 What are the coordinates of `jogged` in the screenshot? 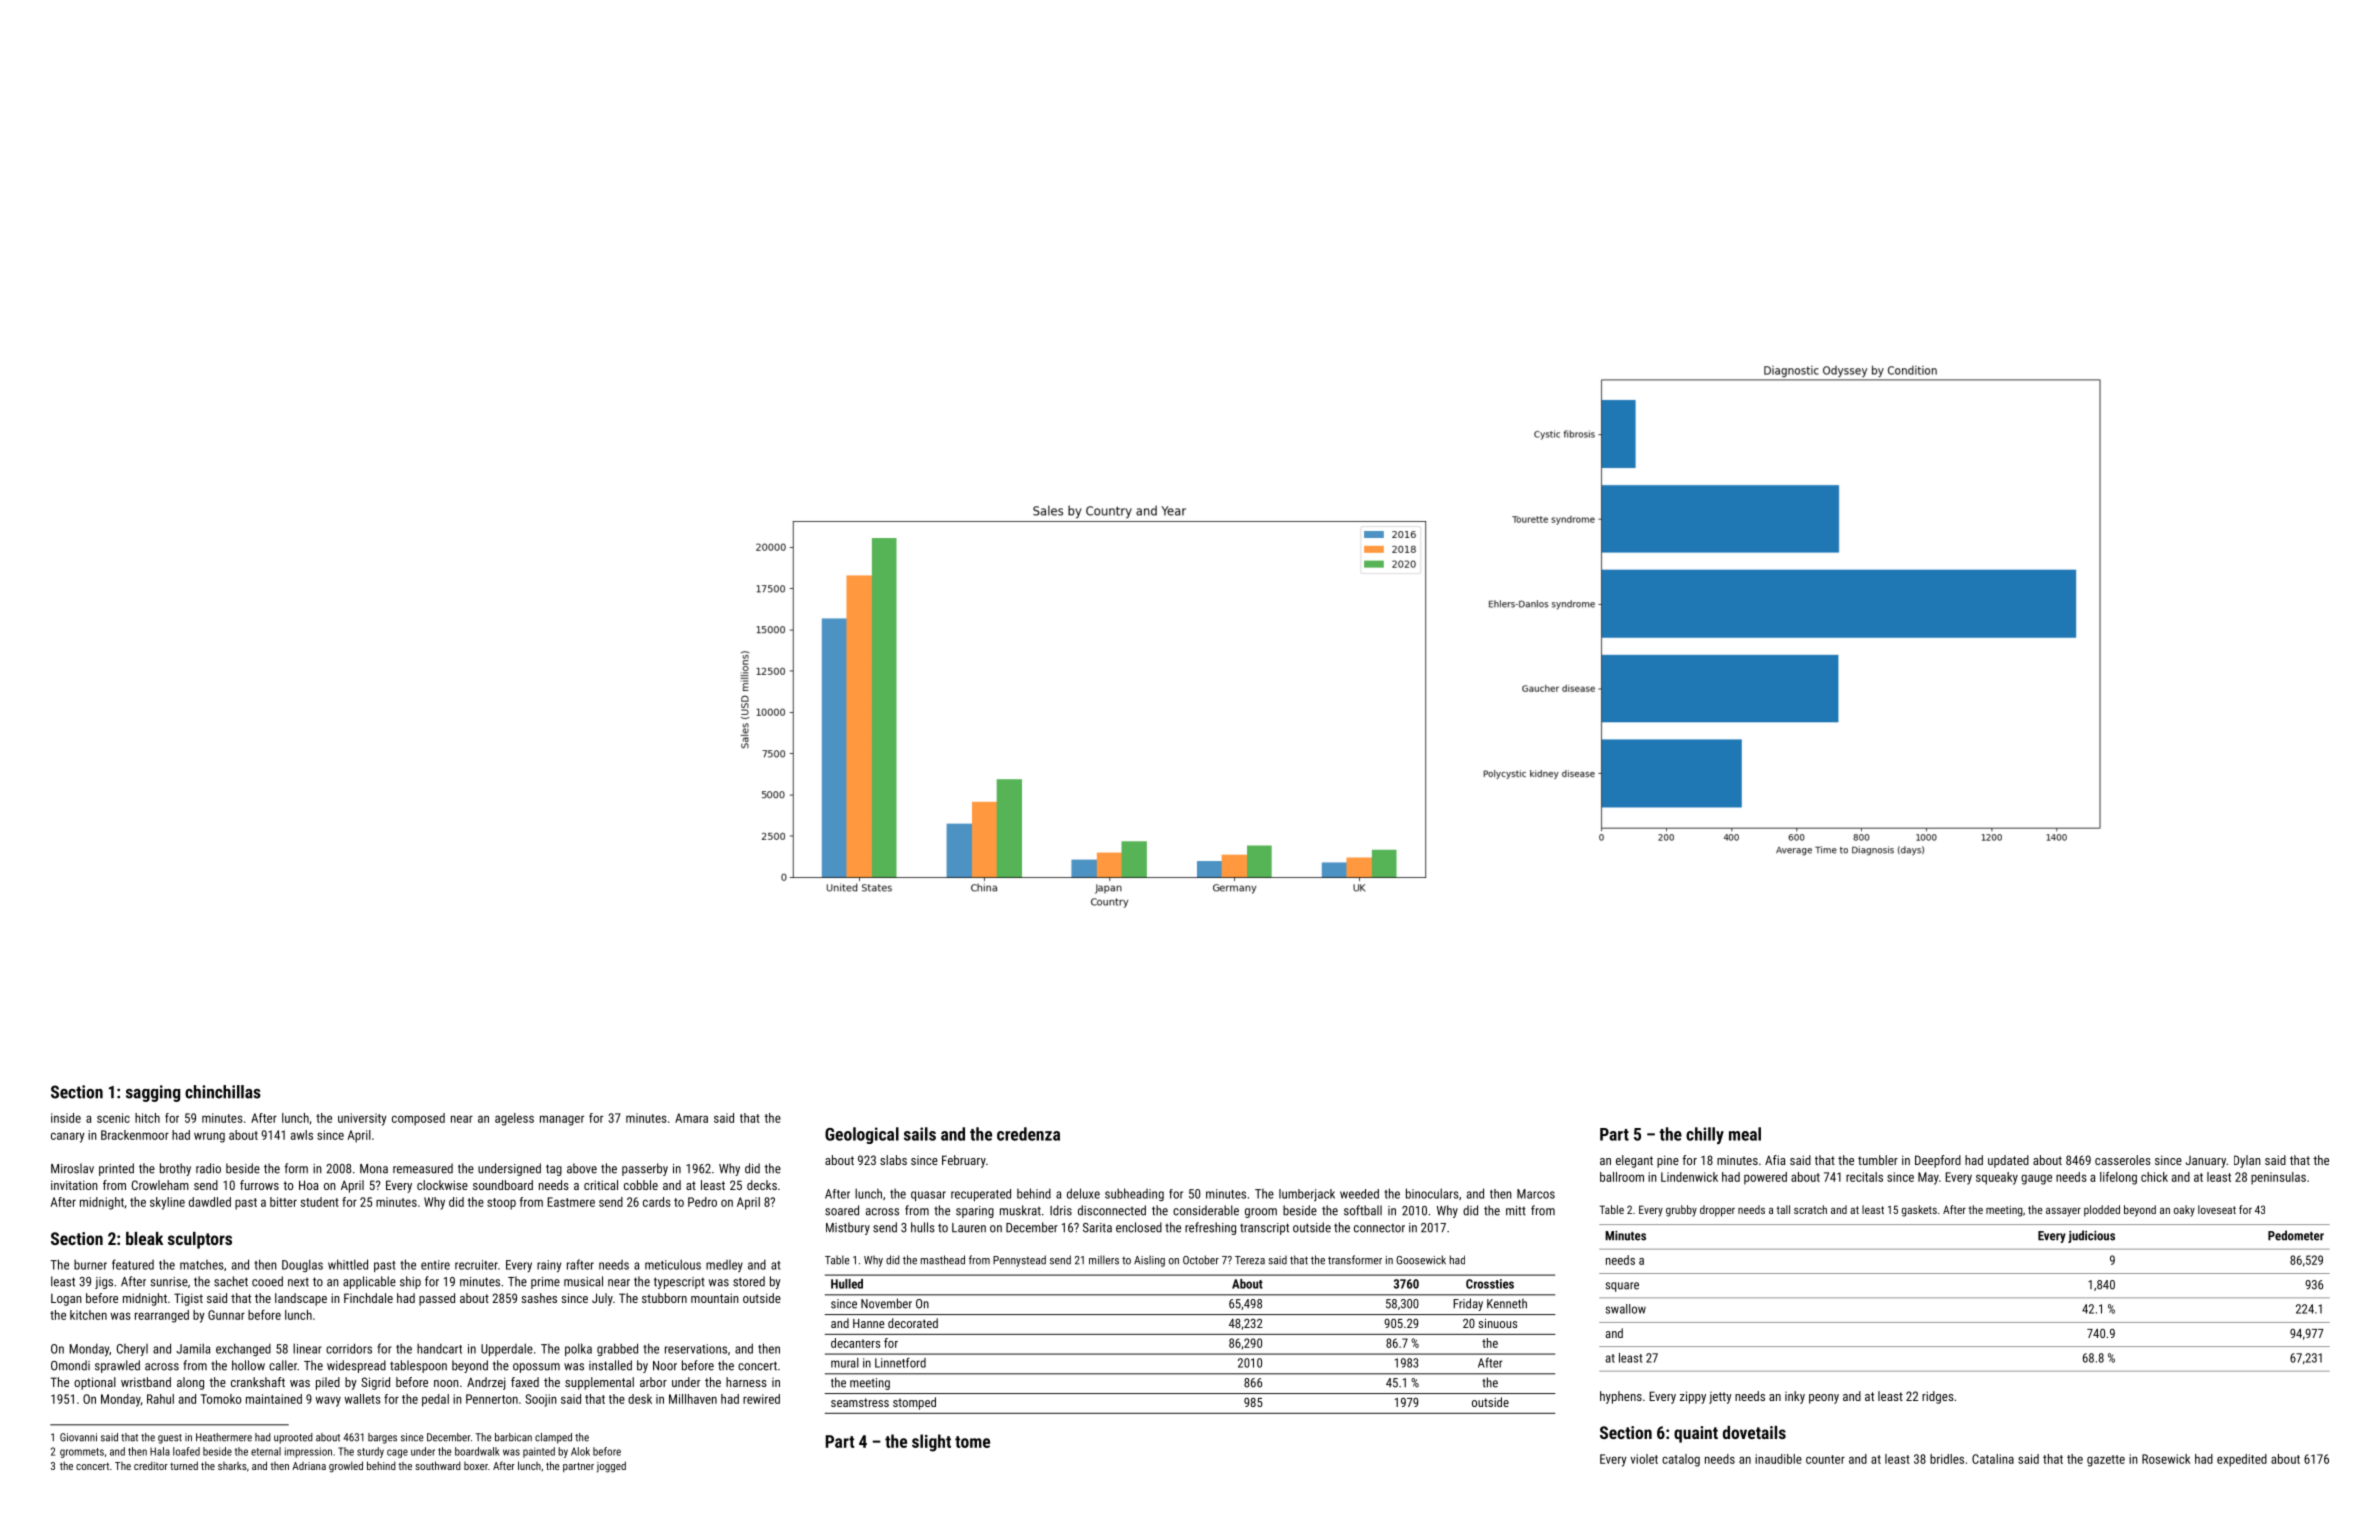 It's located at (611, 1467).
